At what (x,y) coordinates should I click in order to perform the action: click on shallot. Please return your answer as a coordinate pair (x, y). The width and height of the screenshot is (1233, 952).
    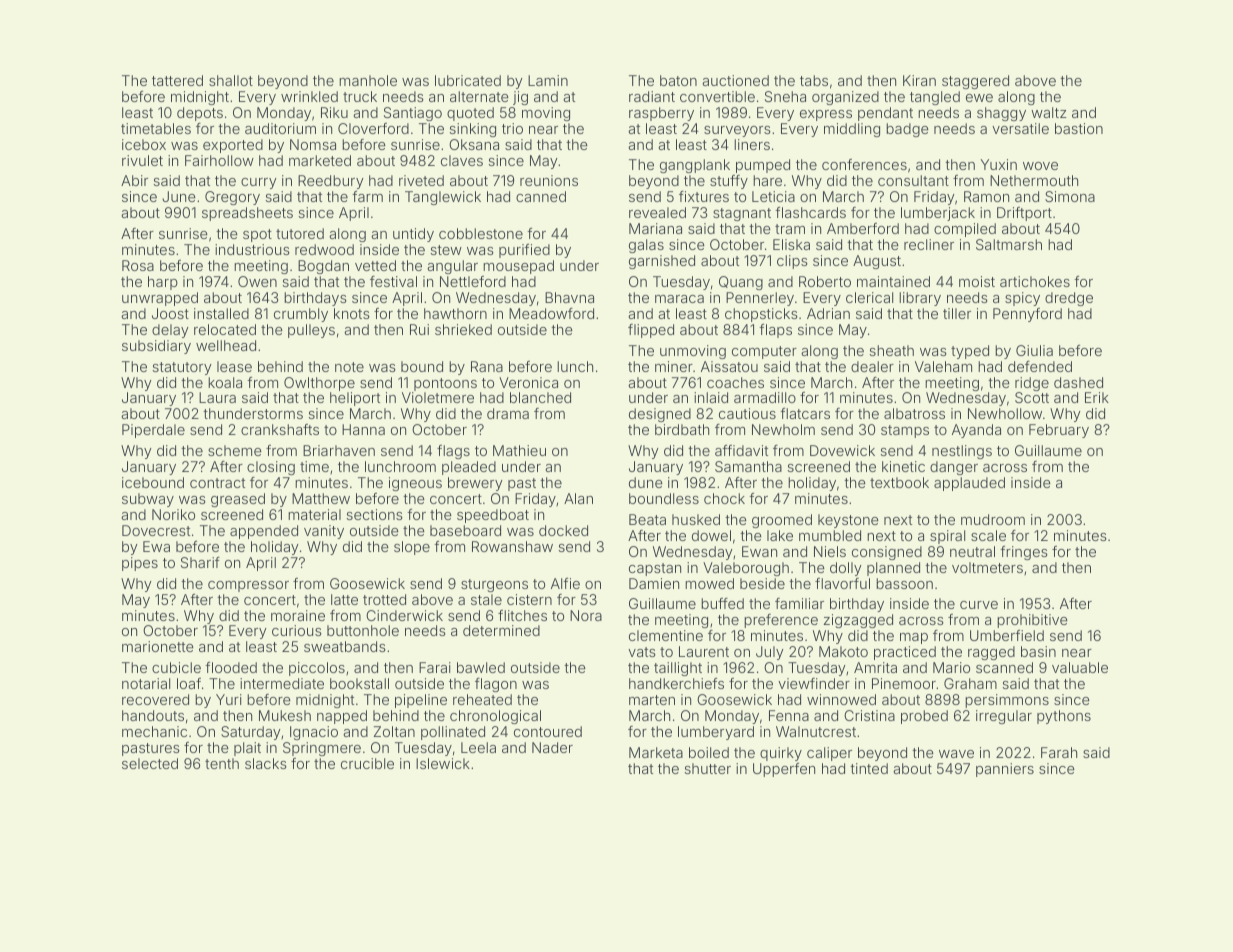
    Looking at the image, I should click on (231, 80).
